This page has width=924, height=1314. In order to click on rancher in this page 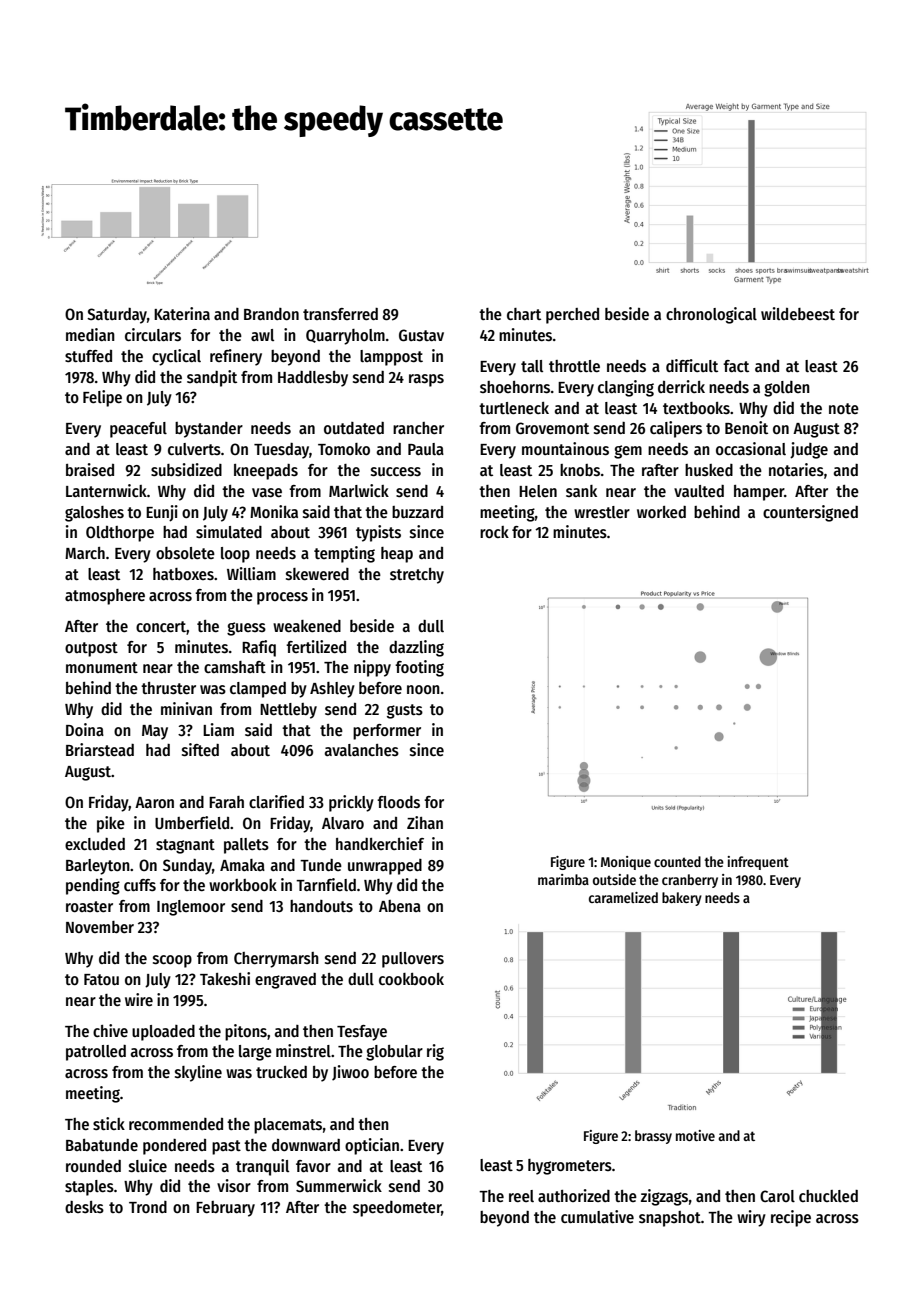, I will do `click(418, 428)`.
